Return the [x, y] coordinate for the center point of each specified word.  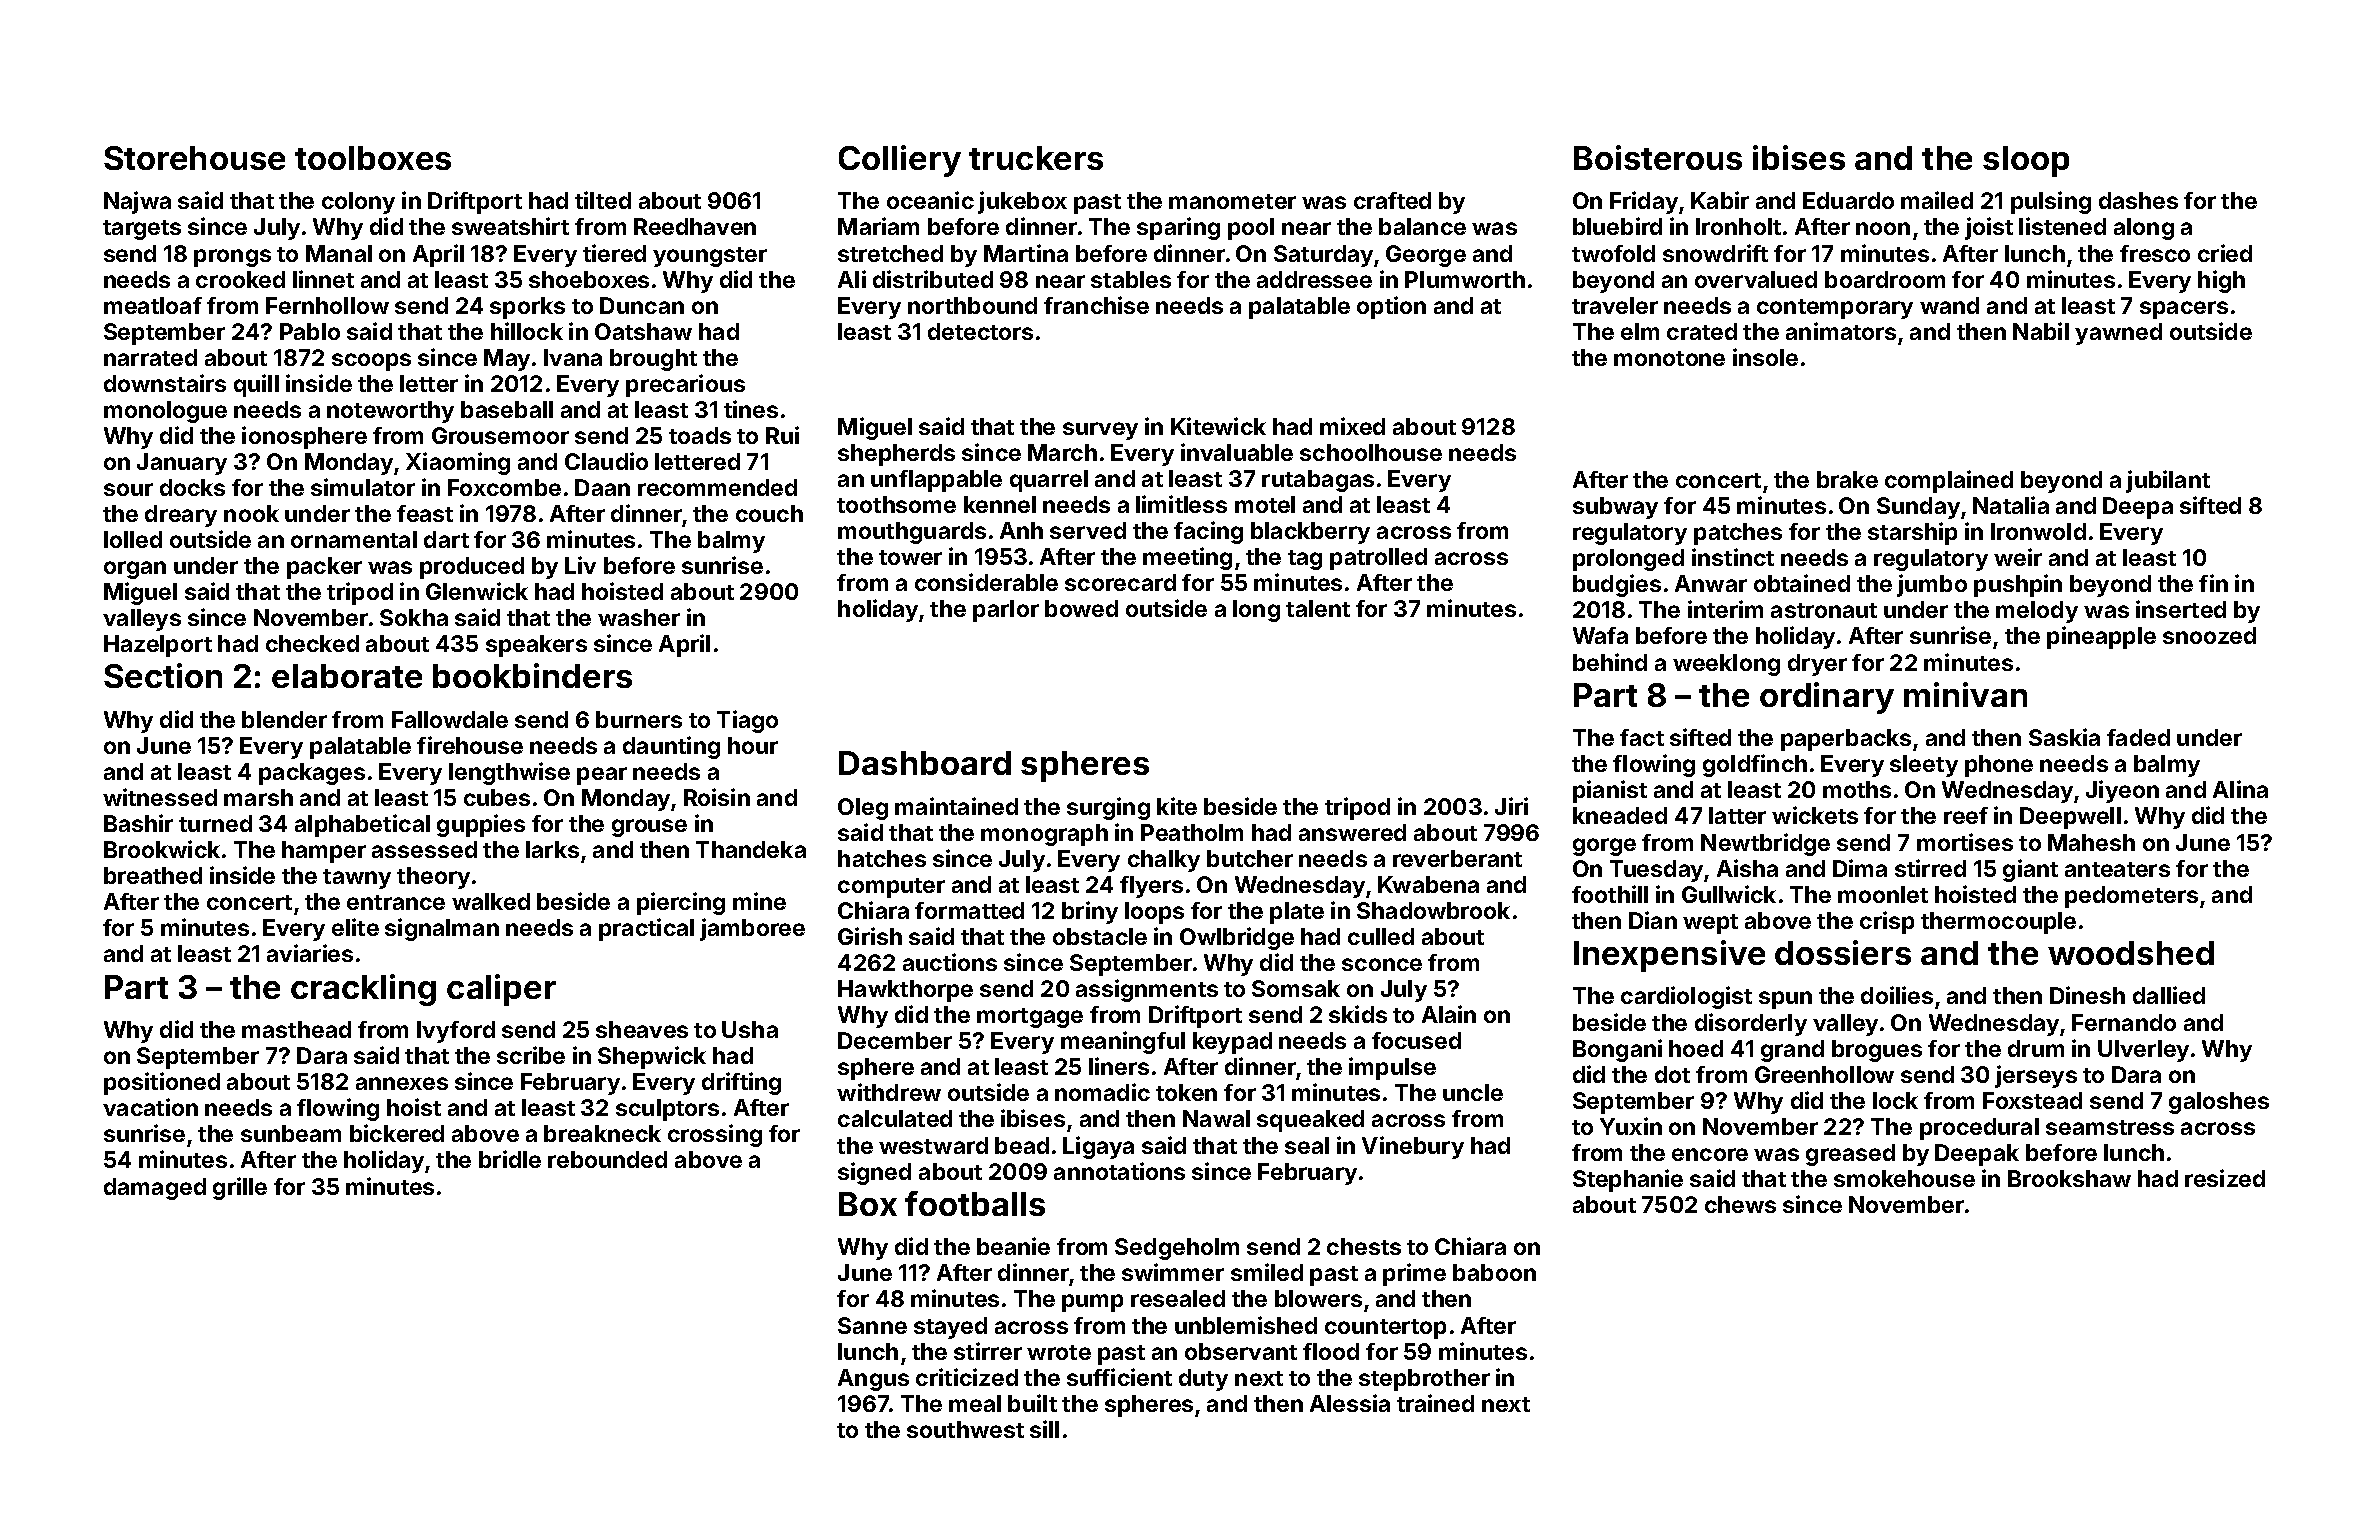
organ [135, 570]
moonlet [1883, 894]
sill [1044, 1429]
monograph [1044, 835]
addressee [1314, 279]
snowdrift [1715, 253]
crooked [240, 279]
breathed [153, 875]
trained [1435, 1403]
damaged [155, 1189]
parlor [1006, 611]
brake [1847, 479]
